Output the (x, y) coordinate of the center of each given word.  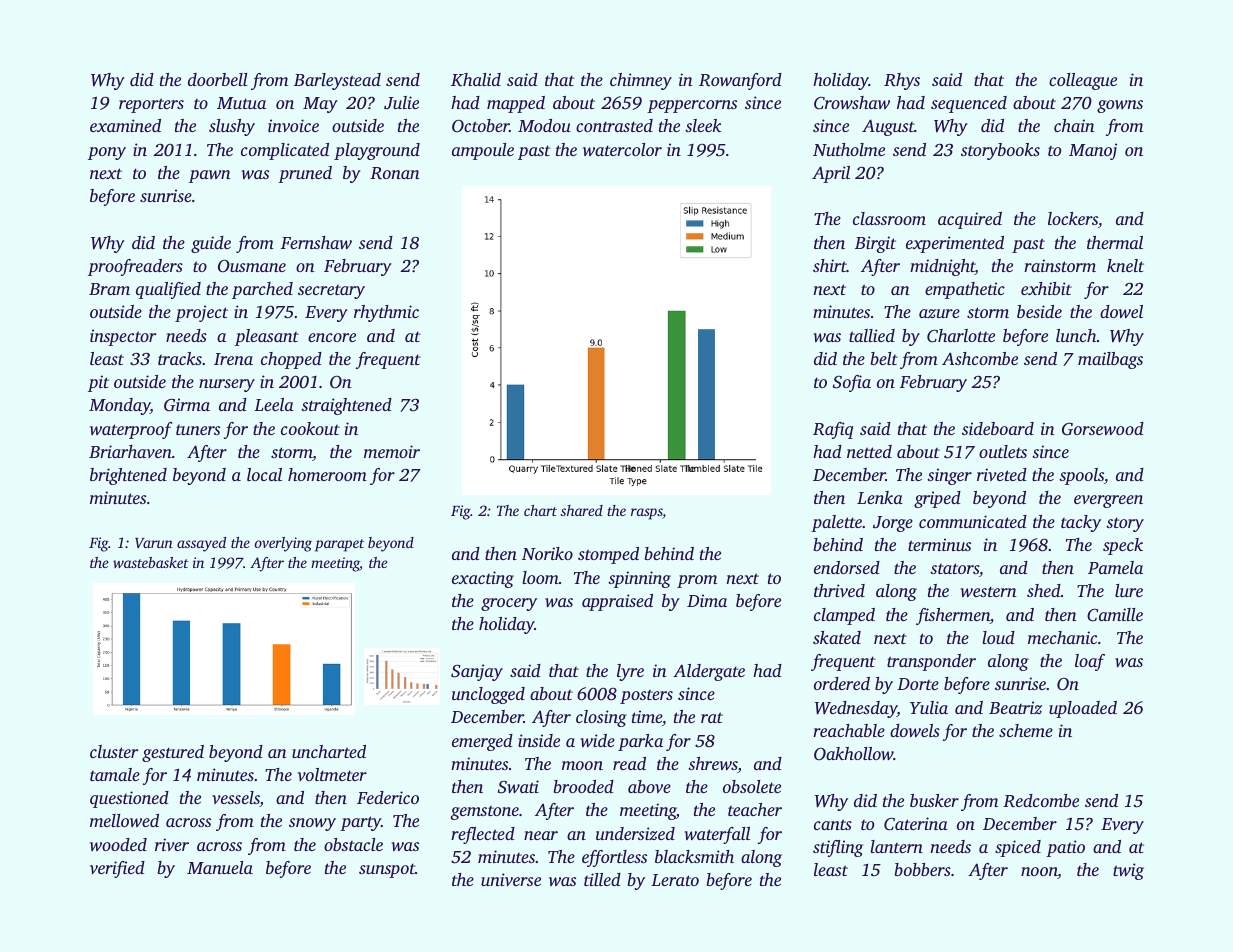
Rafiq (833, 430)
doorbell (218, 79)
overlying (283, 544)
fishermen (953, 616)
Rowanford (740, 81)
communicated (973, 521)
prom (697, 581)
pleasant (267, 337)
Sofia (852, 383)
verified (117, 869)
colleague (1083, 81)
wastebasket (151, 562)
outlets (1003, 451)
